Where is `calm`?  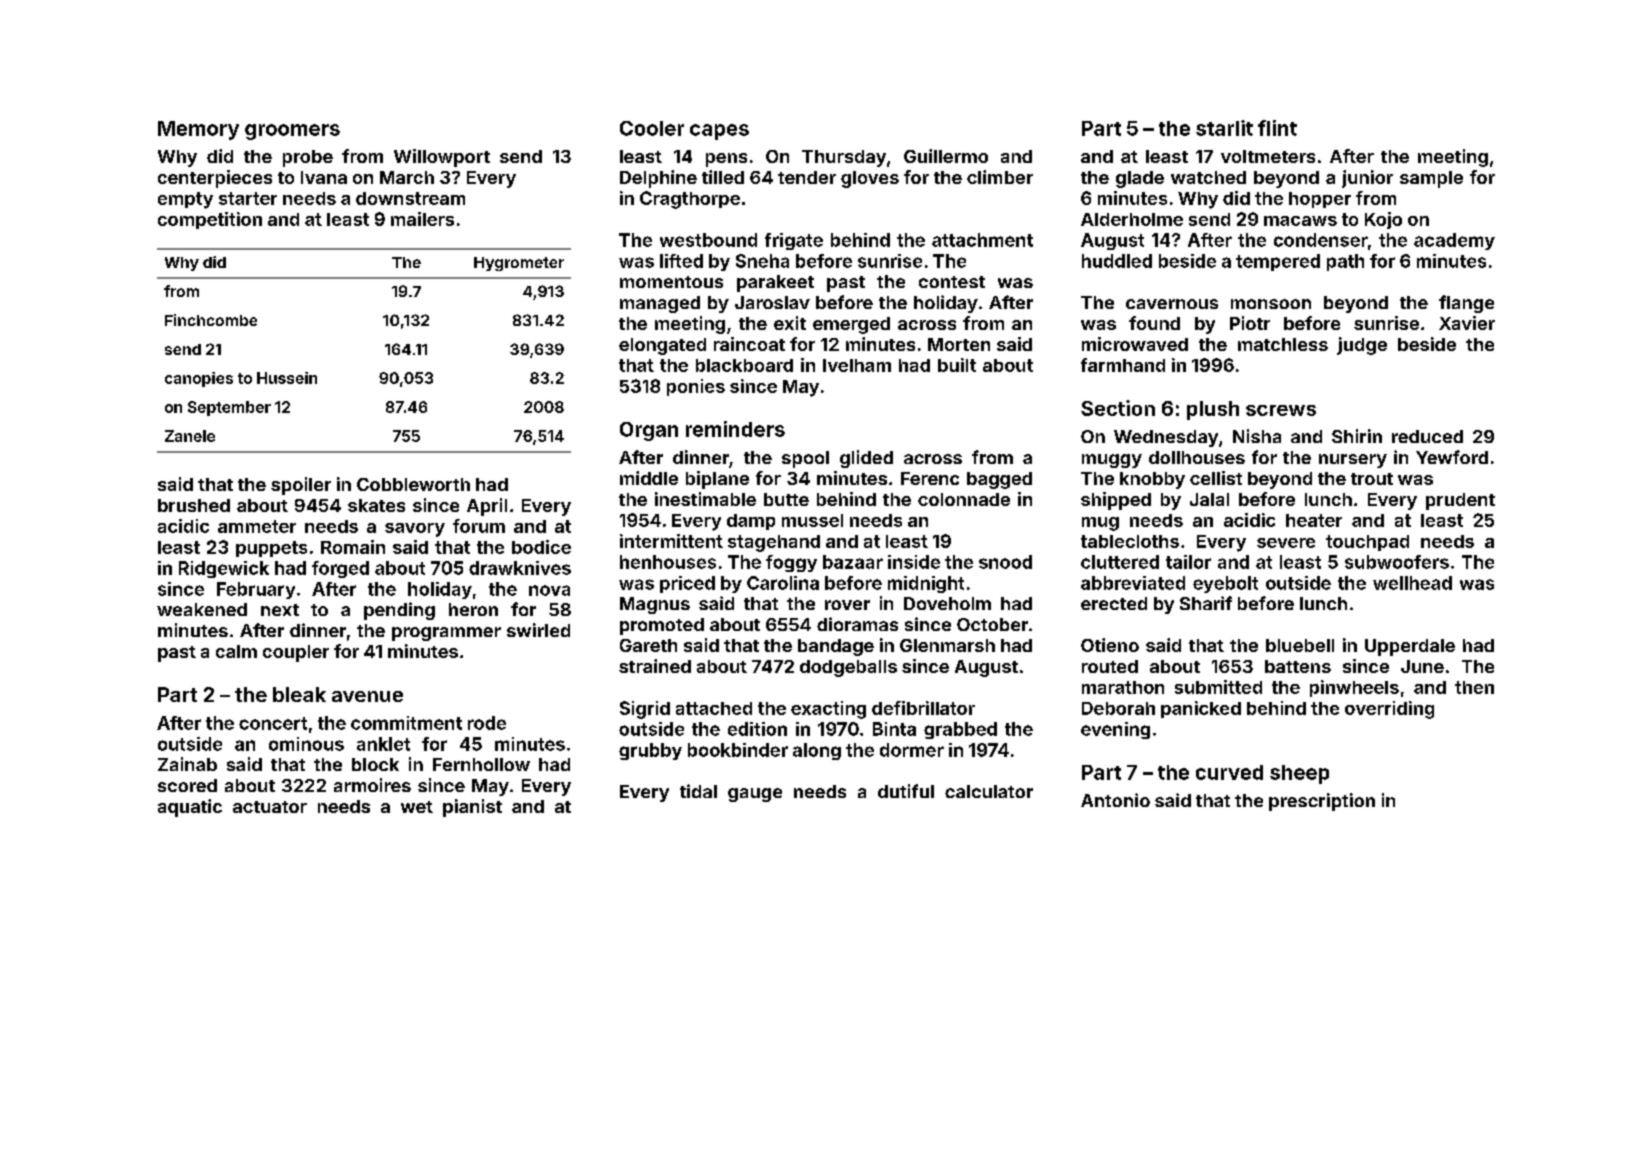
calm is located at coordinates (236, 651).
